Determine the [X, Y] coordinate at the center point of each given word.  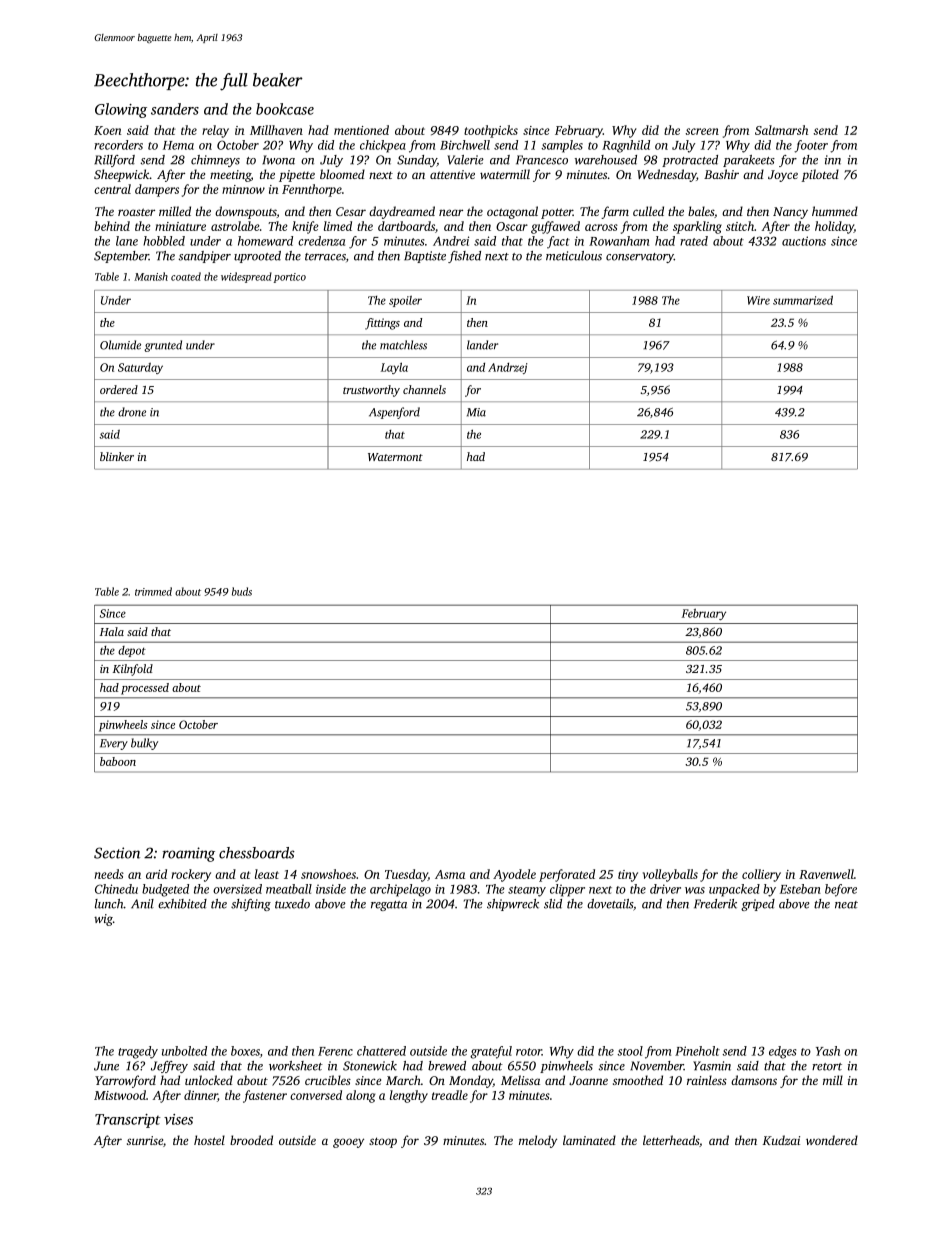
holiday [834, 227]
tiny [628, 876]
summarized [803, 300]
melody [538, 1141]
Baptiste [425, 257]
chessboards [257, 853]
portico [290, 278]
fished [464, 257]
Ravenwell [826, 874]
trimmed [153, 591]
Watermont [395, 457]
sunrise [145, 1140]
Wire [758, 300]
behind [112, 226]
